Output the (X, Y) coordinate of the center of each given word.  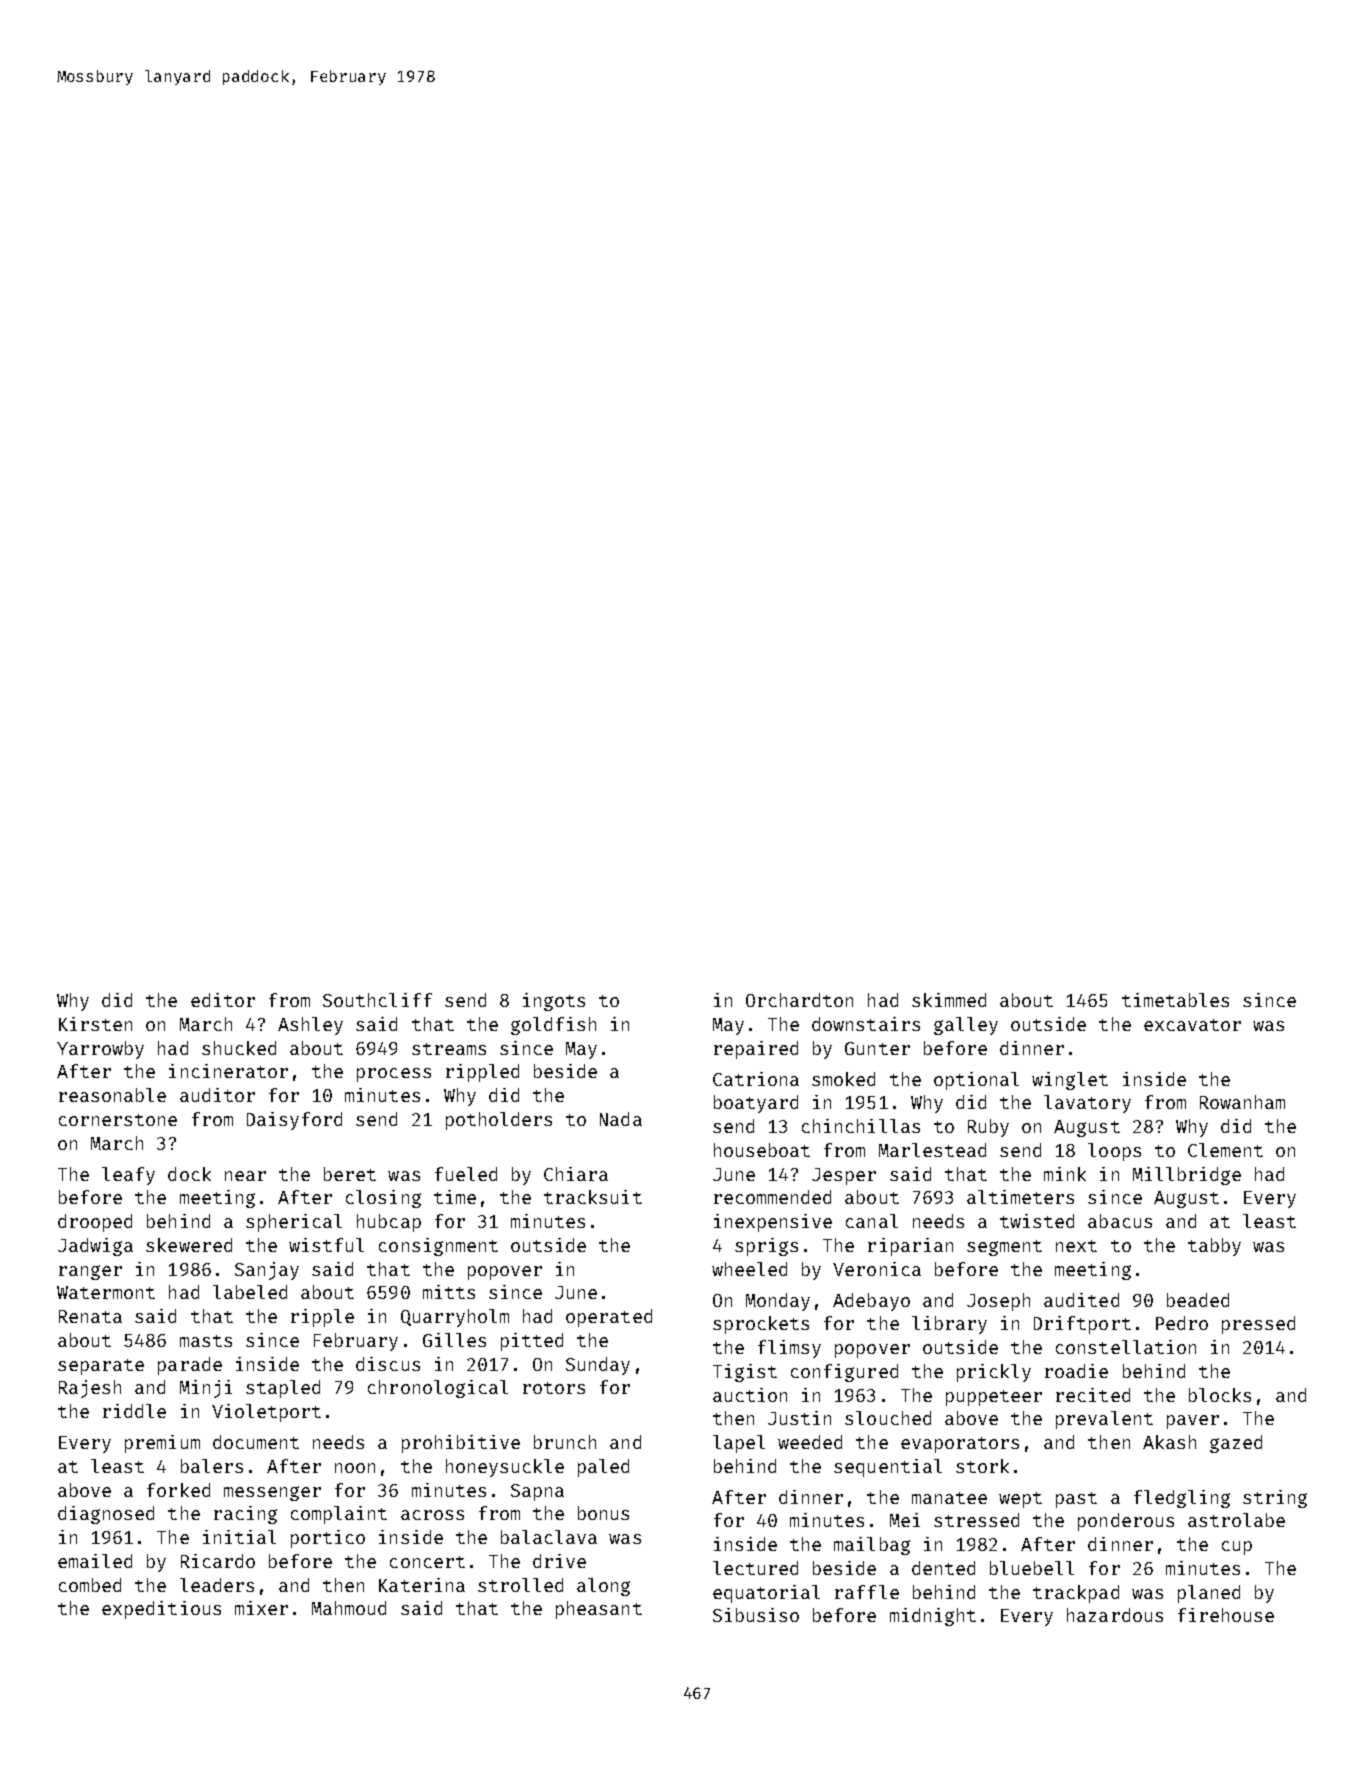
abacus (1120, 1221)
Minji (206, 1389)
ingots (554, 1002)
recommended (772, 1197)
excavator (1192, 1025)
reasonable (112, 1095)
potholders (499, 1121)
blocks (1220, 1395)
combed (90, 1585)
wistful (326, 1245)
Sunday (598, 1366)
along (603, 1587)
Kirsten (95, 1024)
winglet (1070, 1081)
